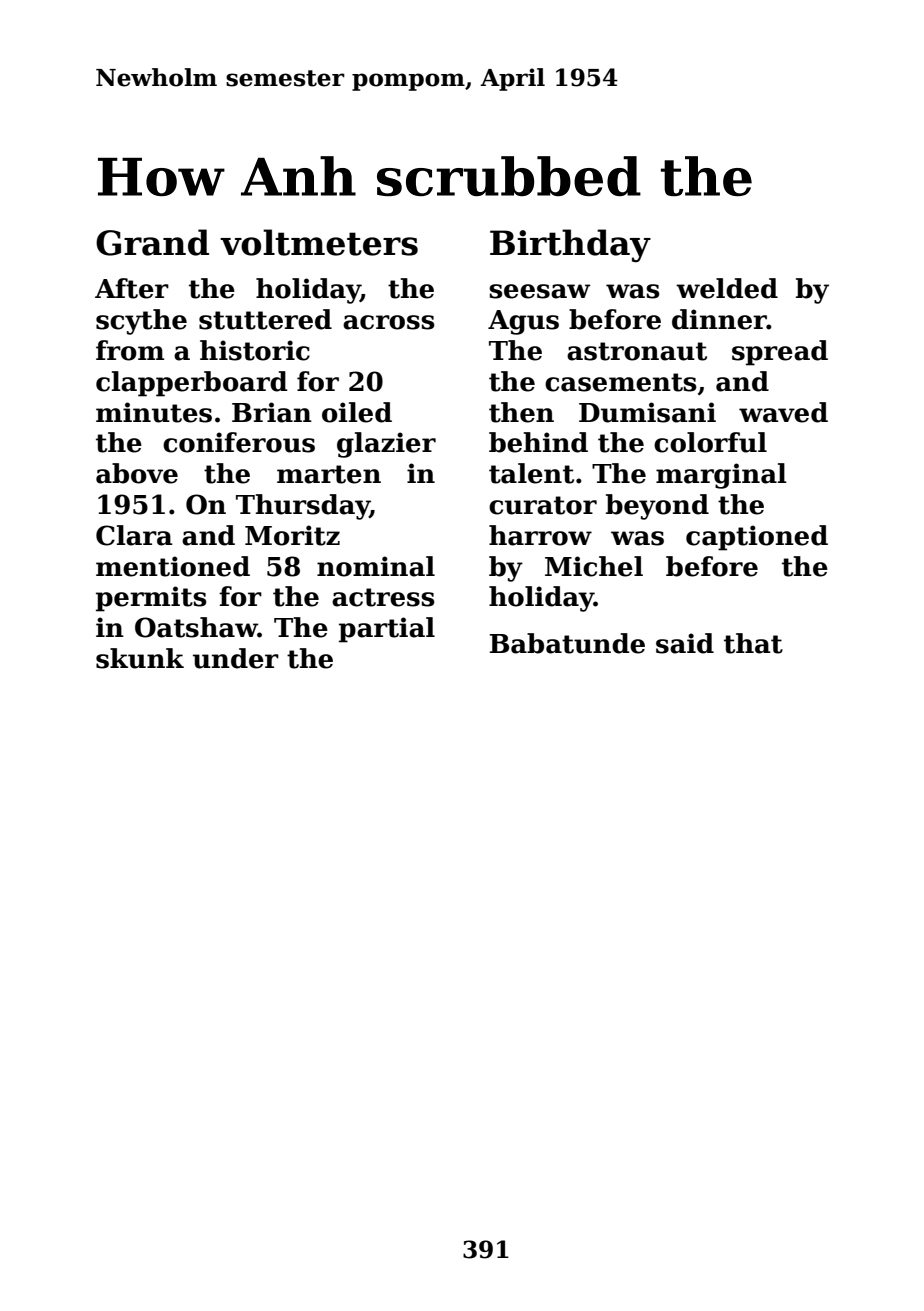  What do you see at coordinates (383, 597) in the screenshot?
I see `actress` at bounding box center [383, 597].
